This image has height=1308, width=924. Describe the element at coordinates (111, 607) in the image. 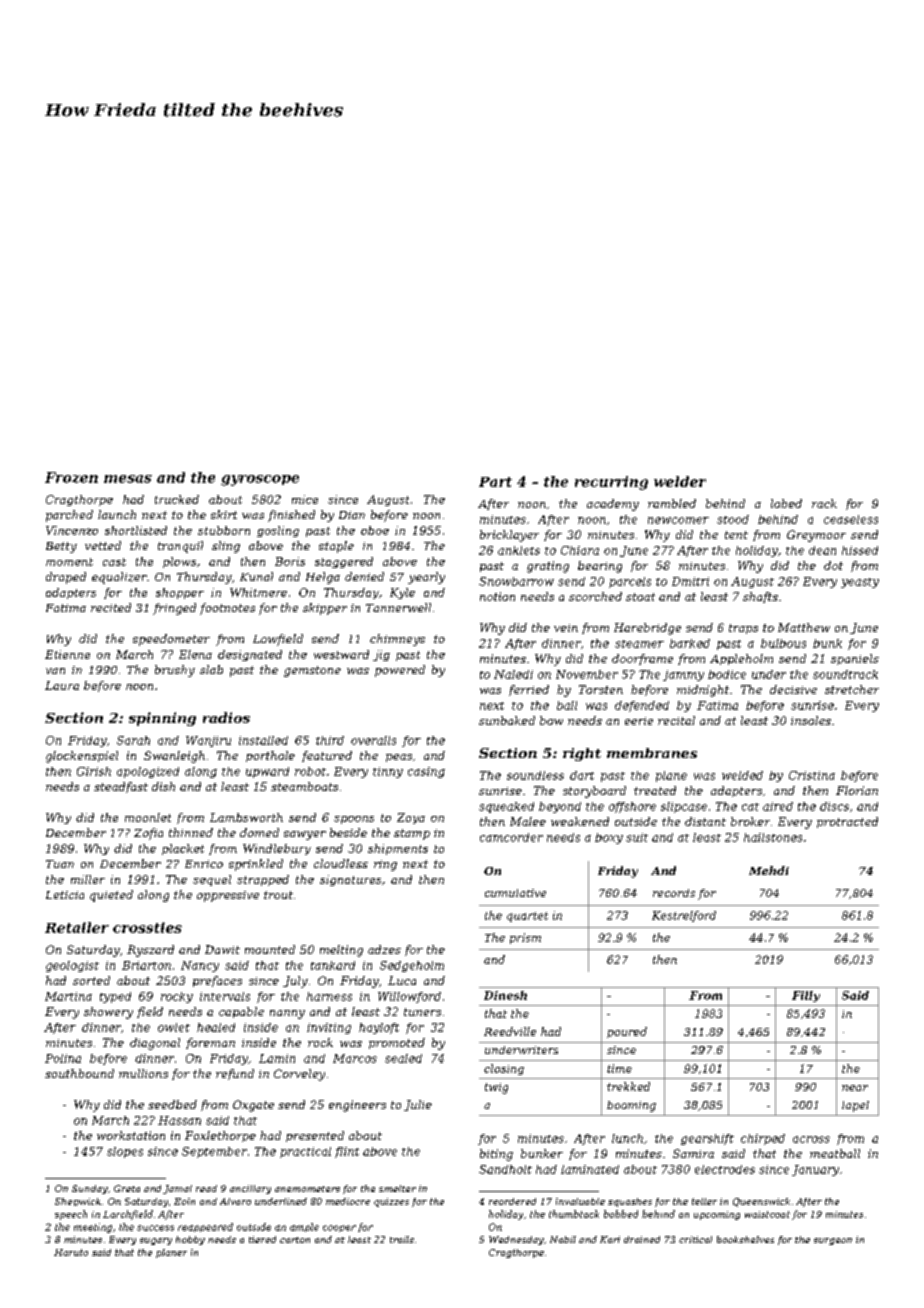

I see `recited` at that location.
